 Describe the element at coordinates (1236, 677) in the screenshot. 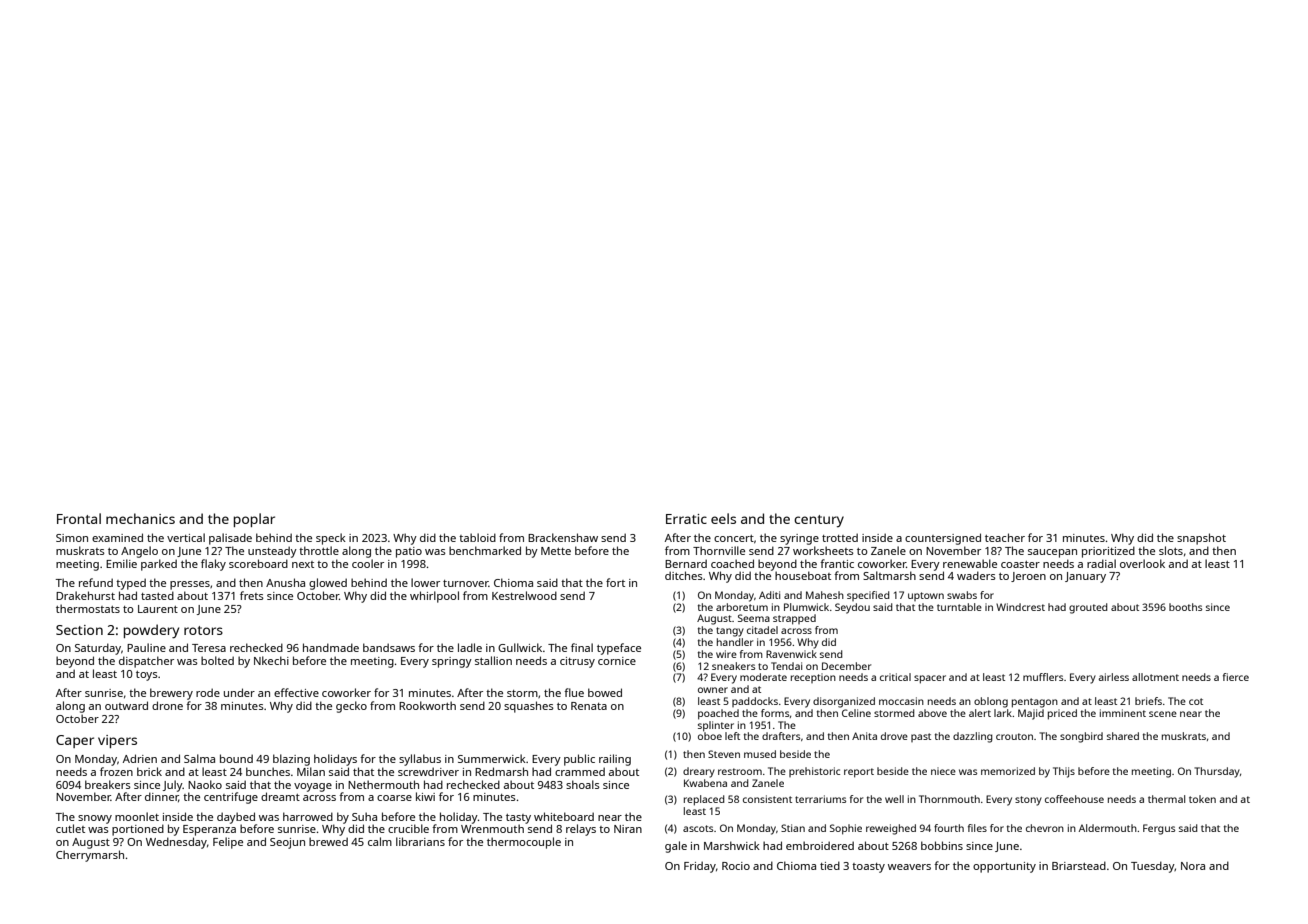

I see `fierce` at that location.
